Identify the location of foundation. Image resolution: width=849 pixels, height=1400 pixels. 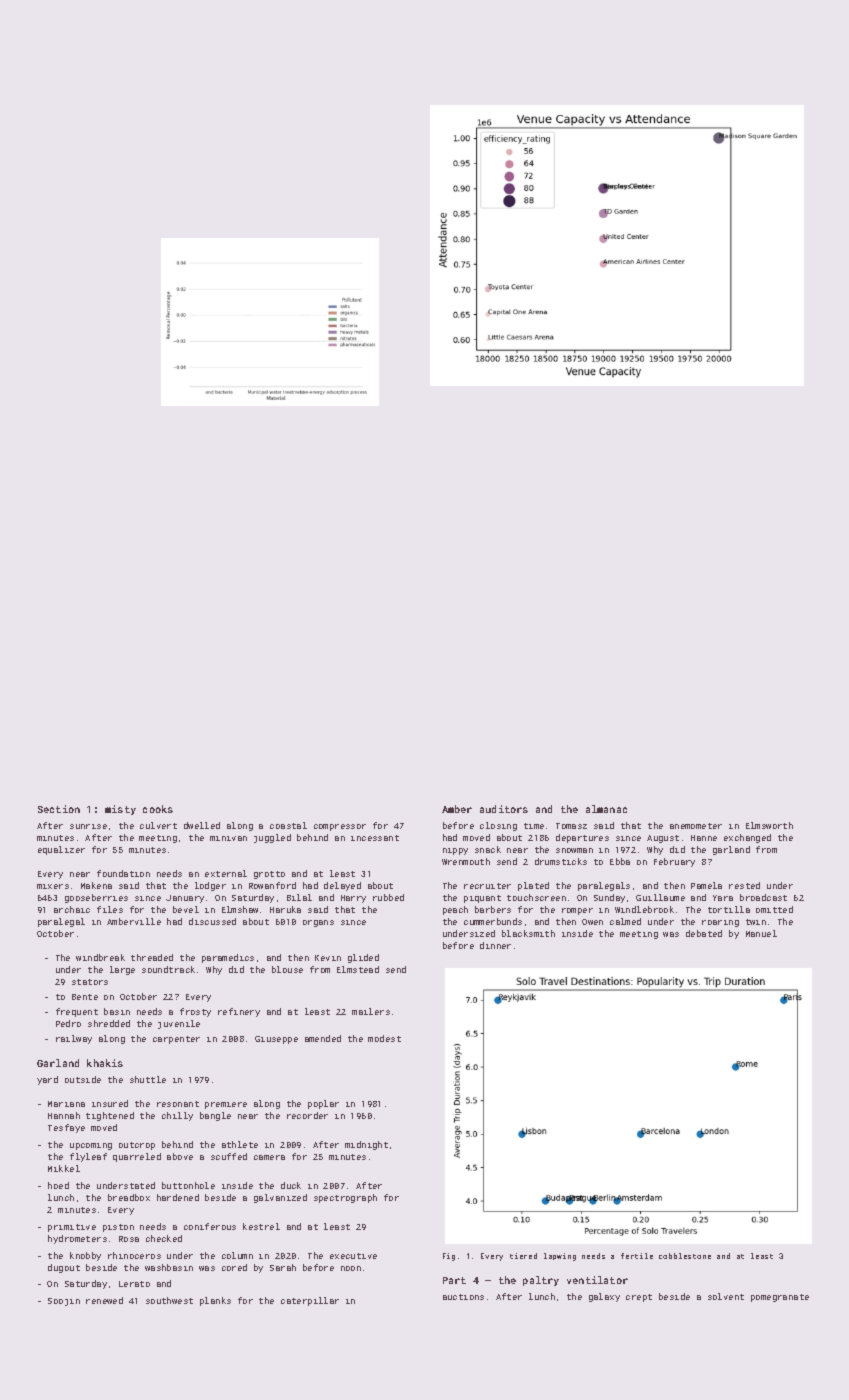
(123, 873).
